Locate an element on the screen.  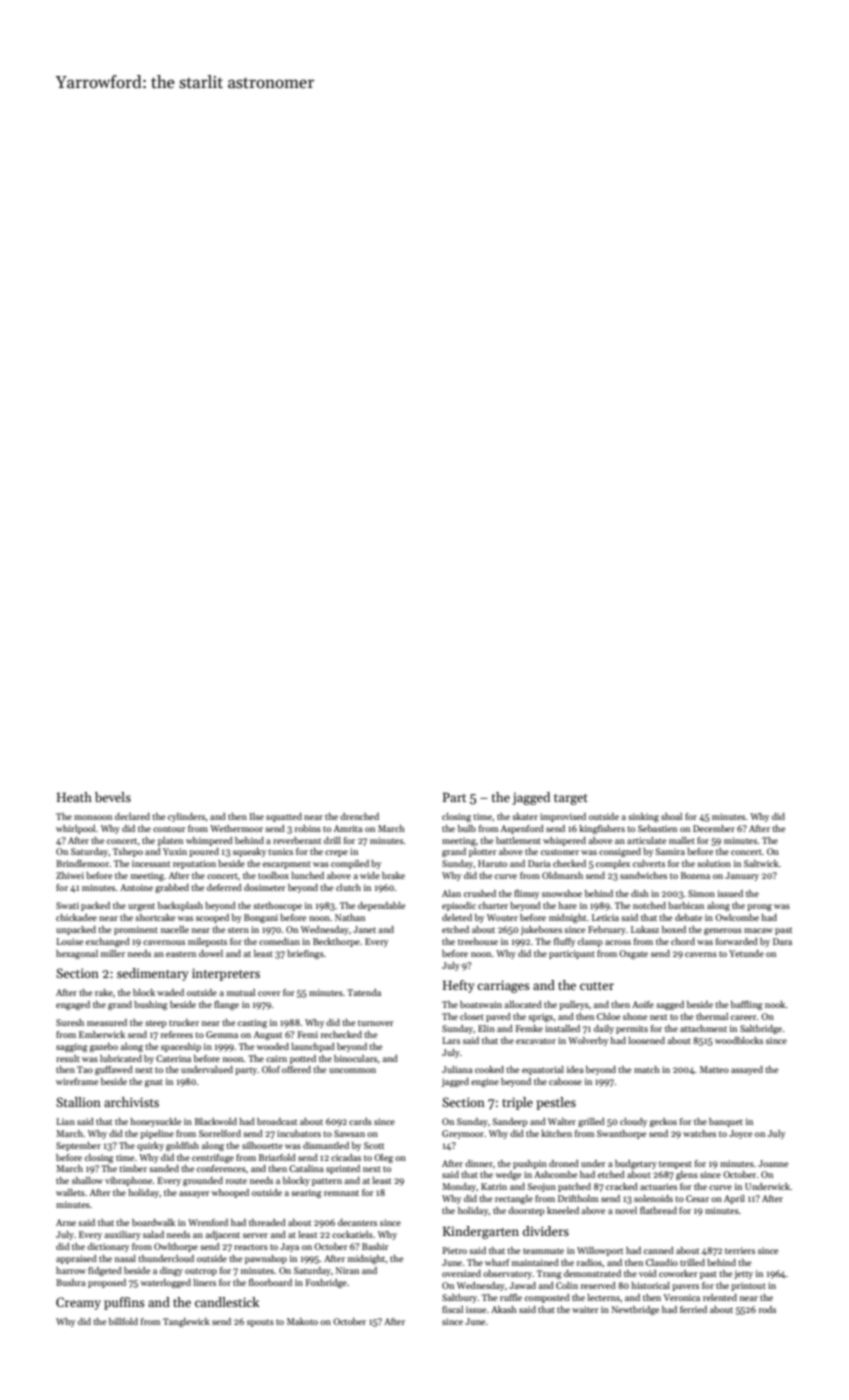
drenched is located at coordinates (359, 816).
